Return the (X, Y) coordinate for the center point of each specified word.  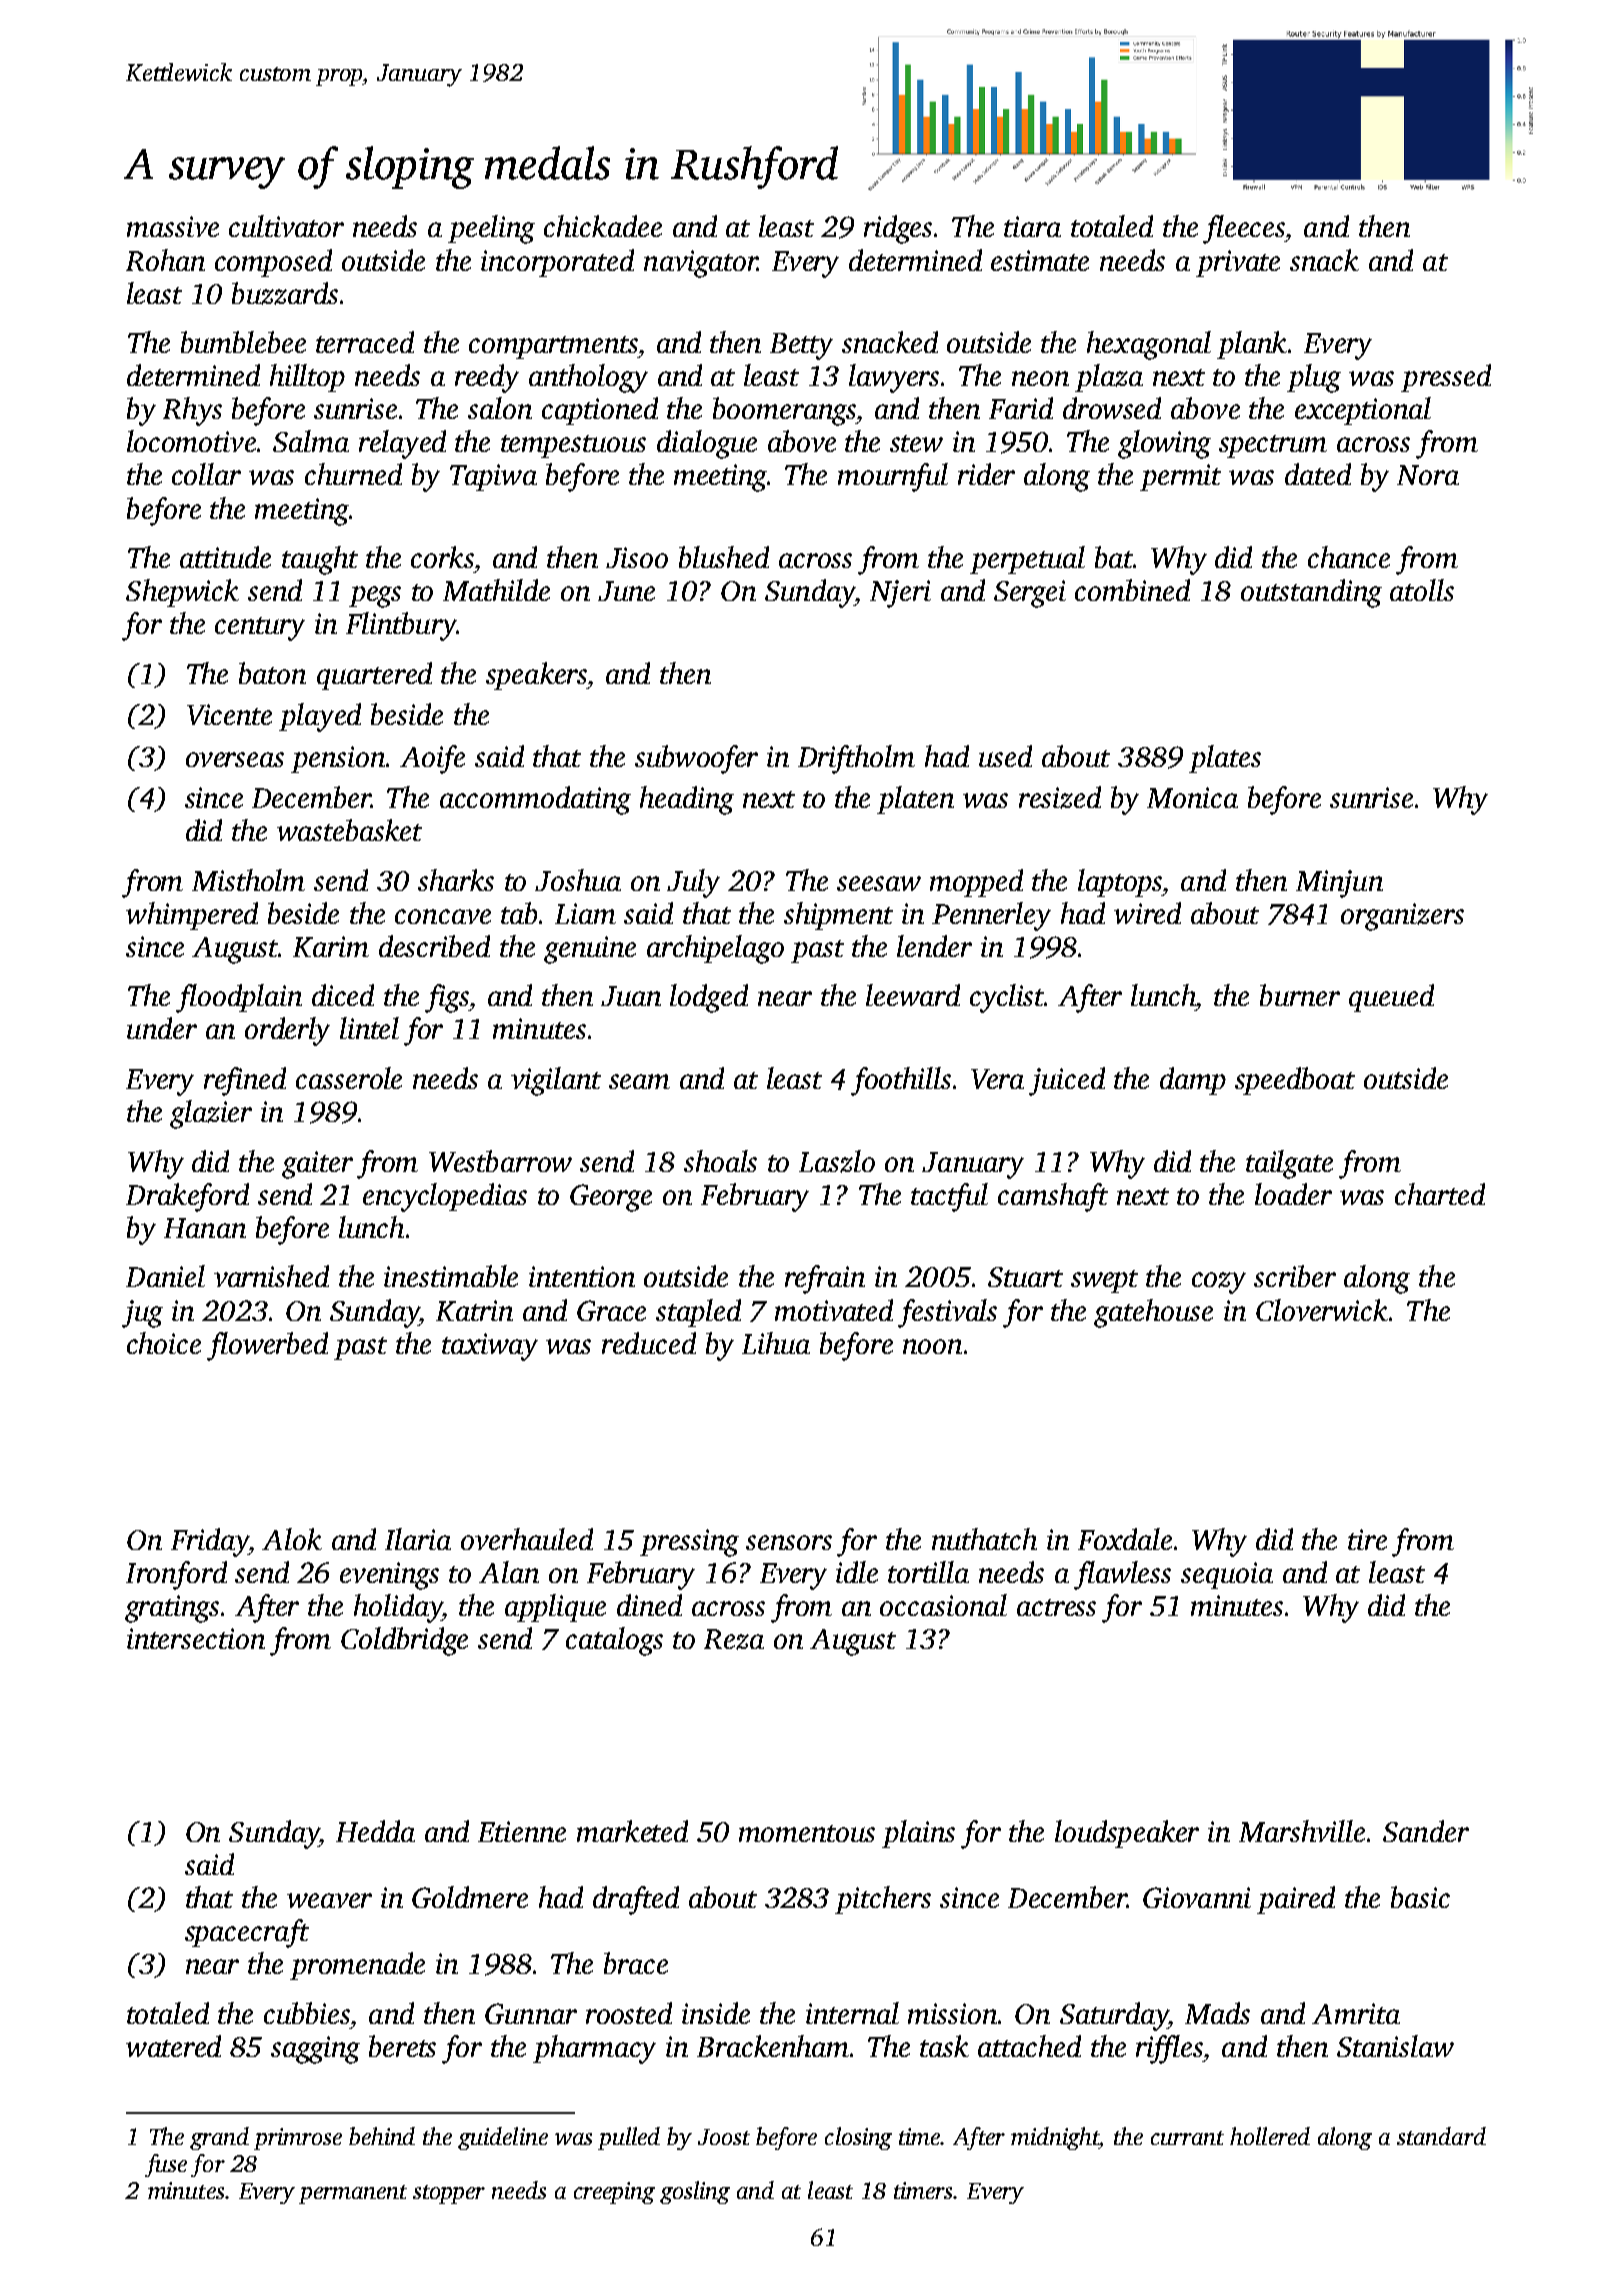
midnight (1055, 2138)
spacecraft (247, 1933)
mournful (893, 477)
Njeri (900, 594)
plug (1314, 378)
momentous (807, 1833)
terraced (365, 342)
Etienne (522, 1831)
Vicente (229, 714)
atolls (1422, 590)
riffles (1170, 2049)
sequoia (1227, 1575)
